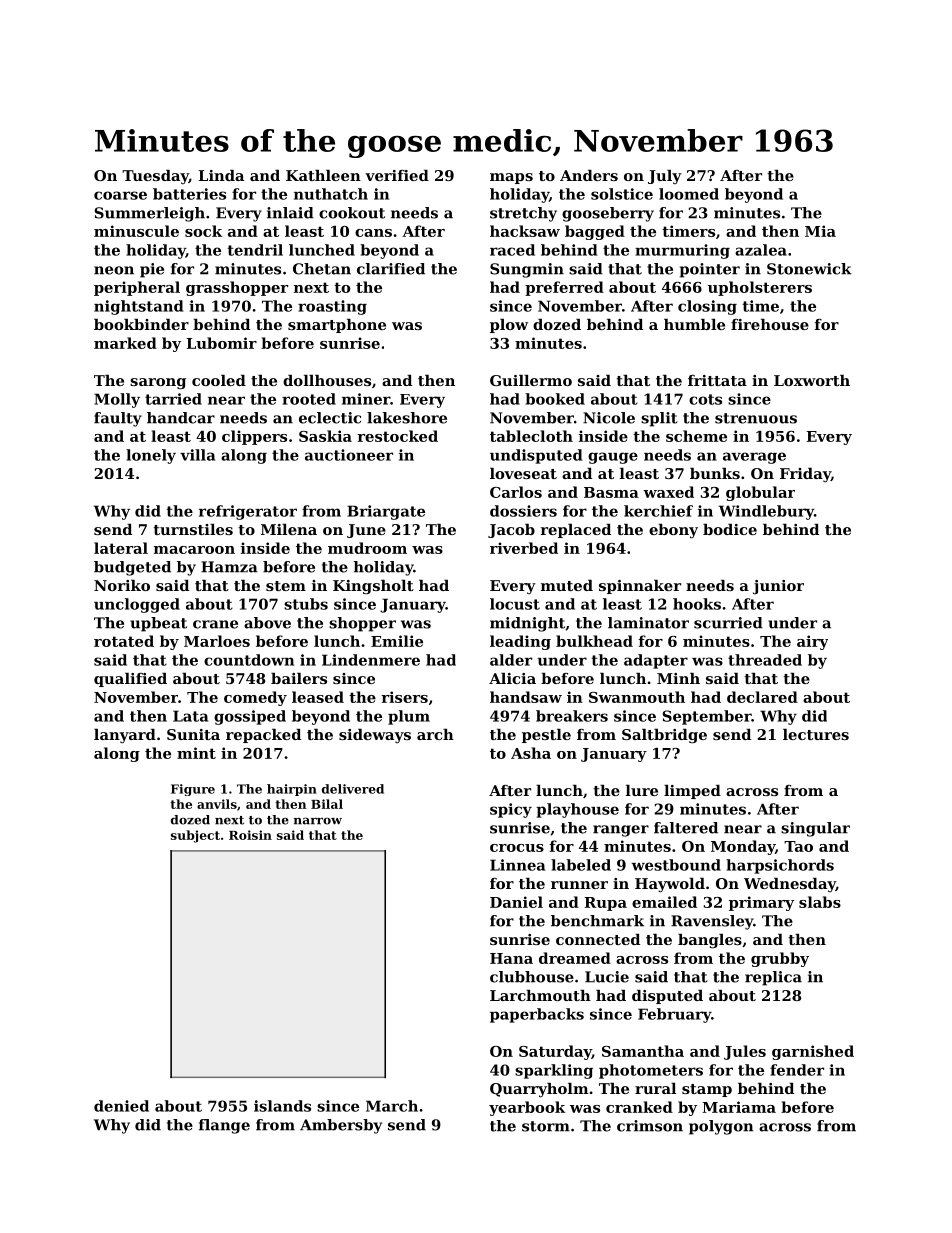  I want to click on flange, so click(224, 1126).
